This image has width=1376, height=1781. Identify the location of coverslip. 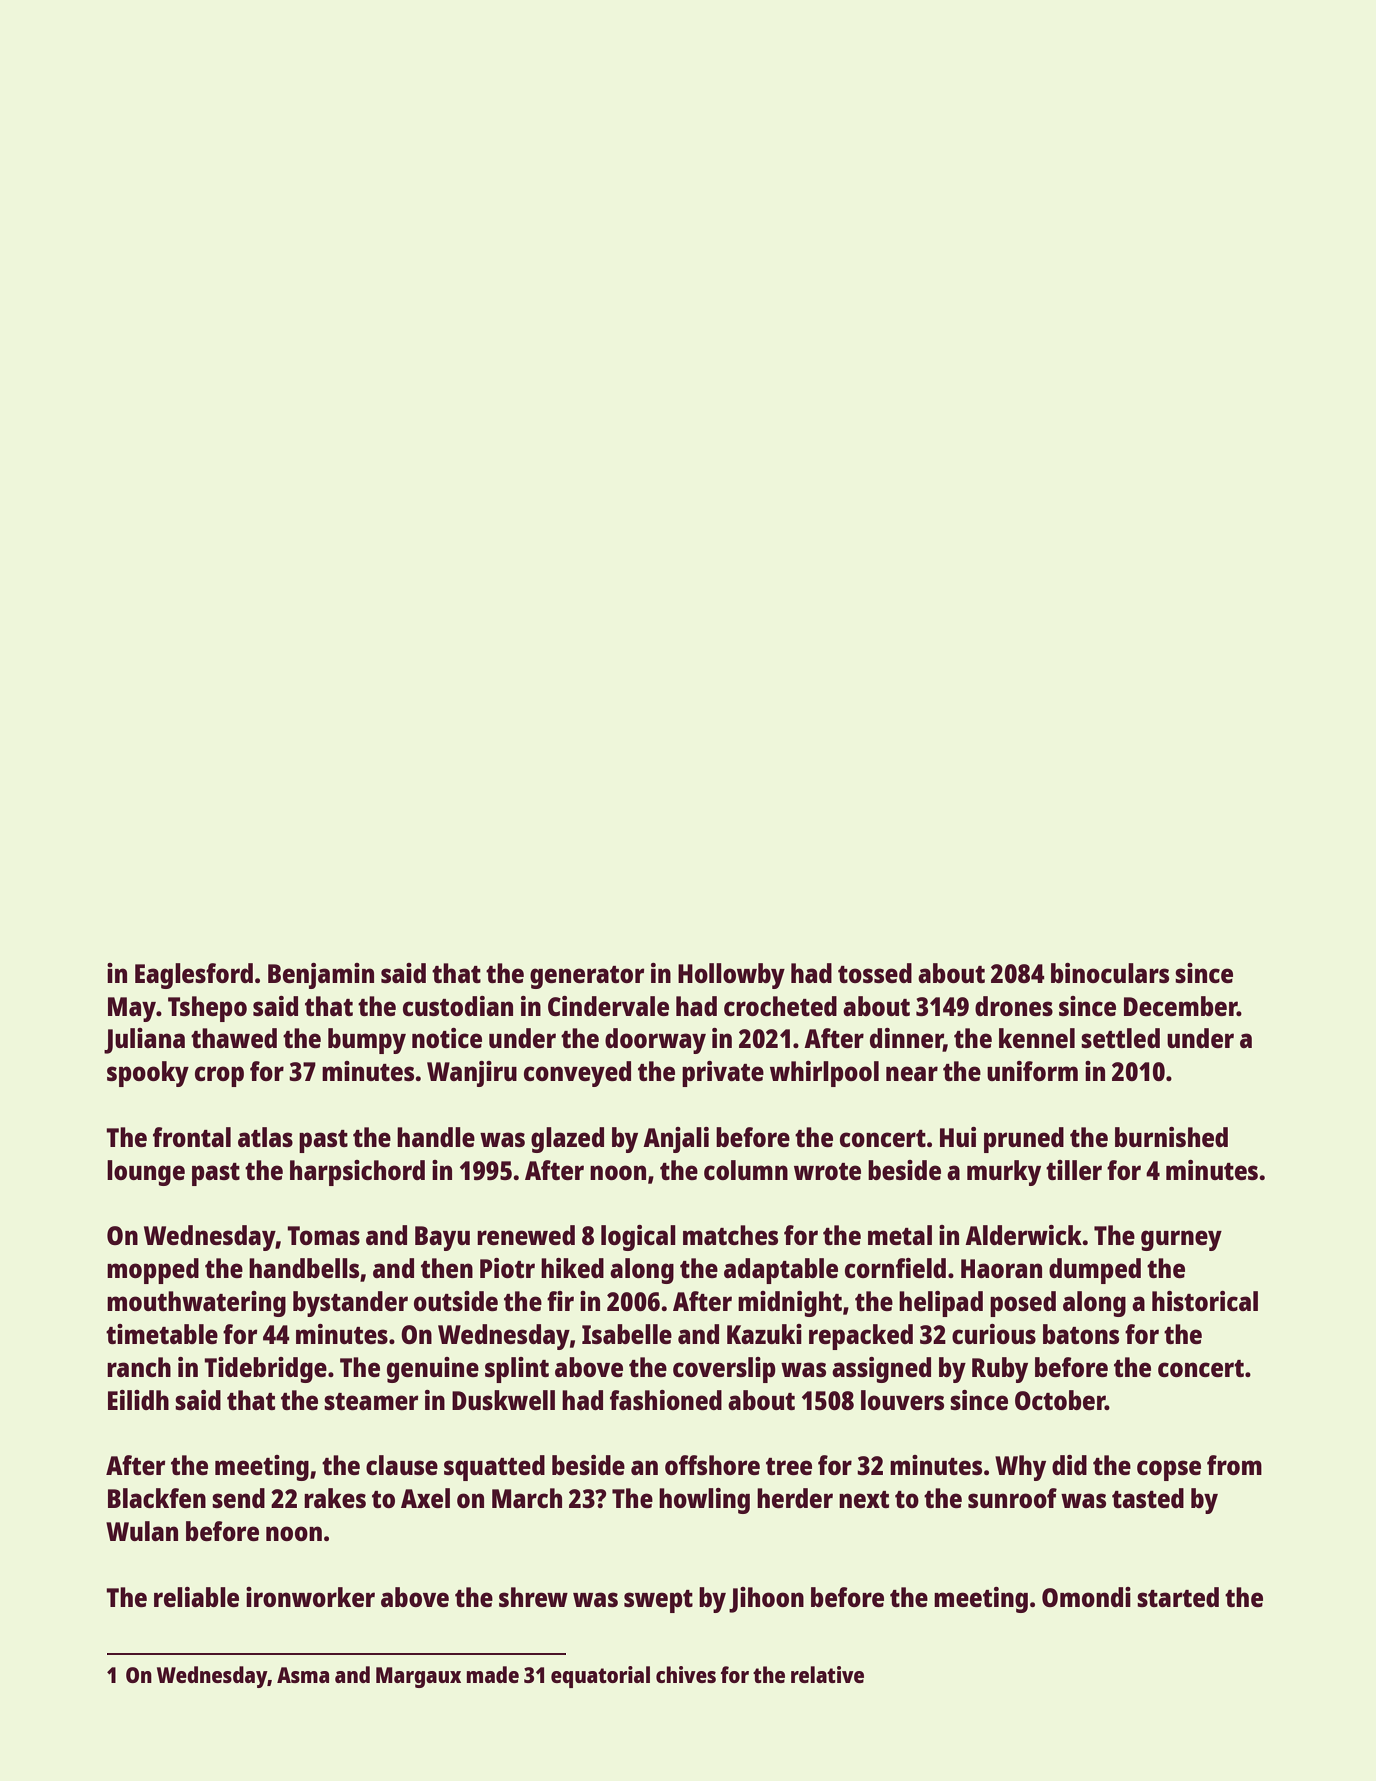
(724, 1370).
